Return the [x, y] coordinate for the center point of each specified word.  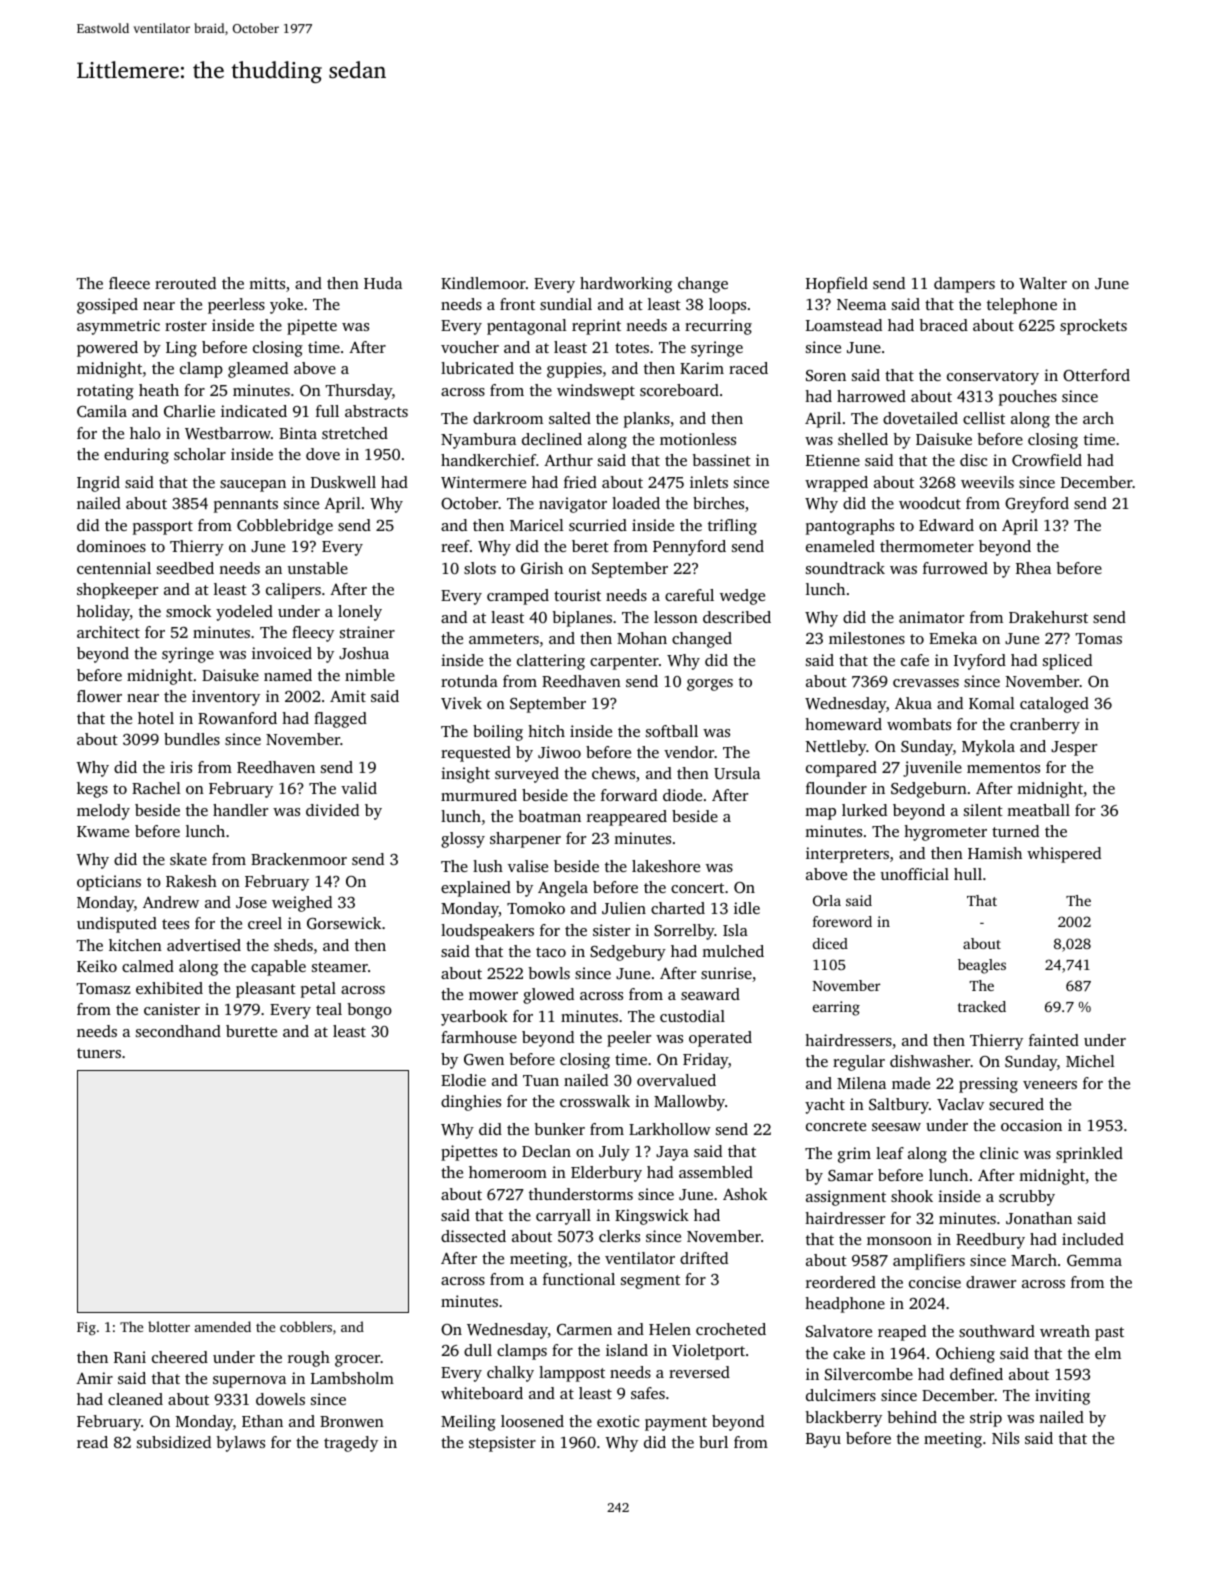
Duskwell [343, 482]
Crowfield [1047, 460]
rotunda [469, 681]
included [1093, 1239]
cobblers [306, 1326]
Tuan [541, 1080]
